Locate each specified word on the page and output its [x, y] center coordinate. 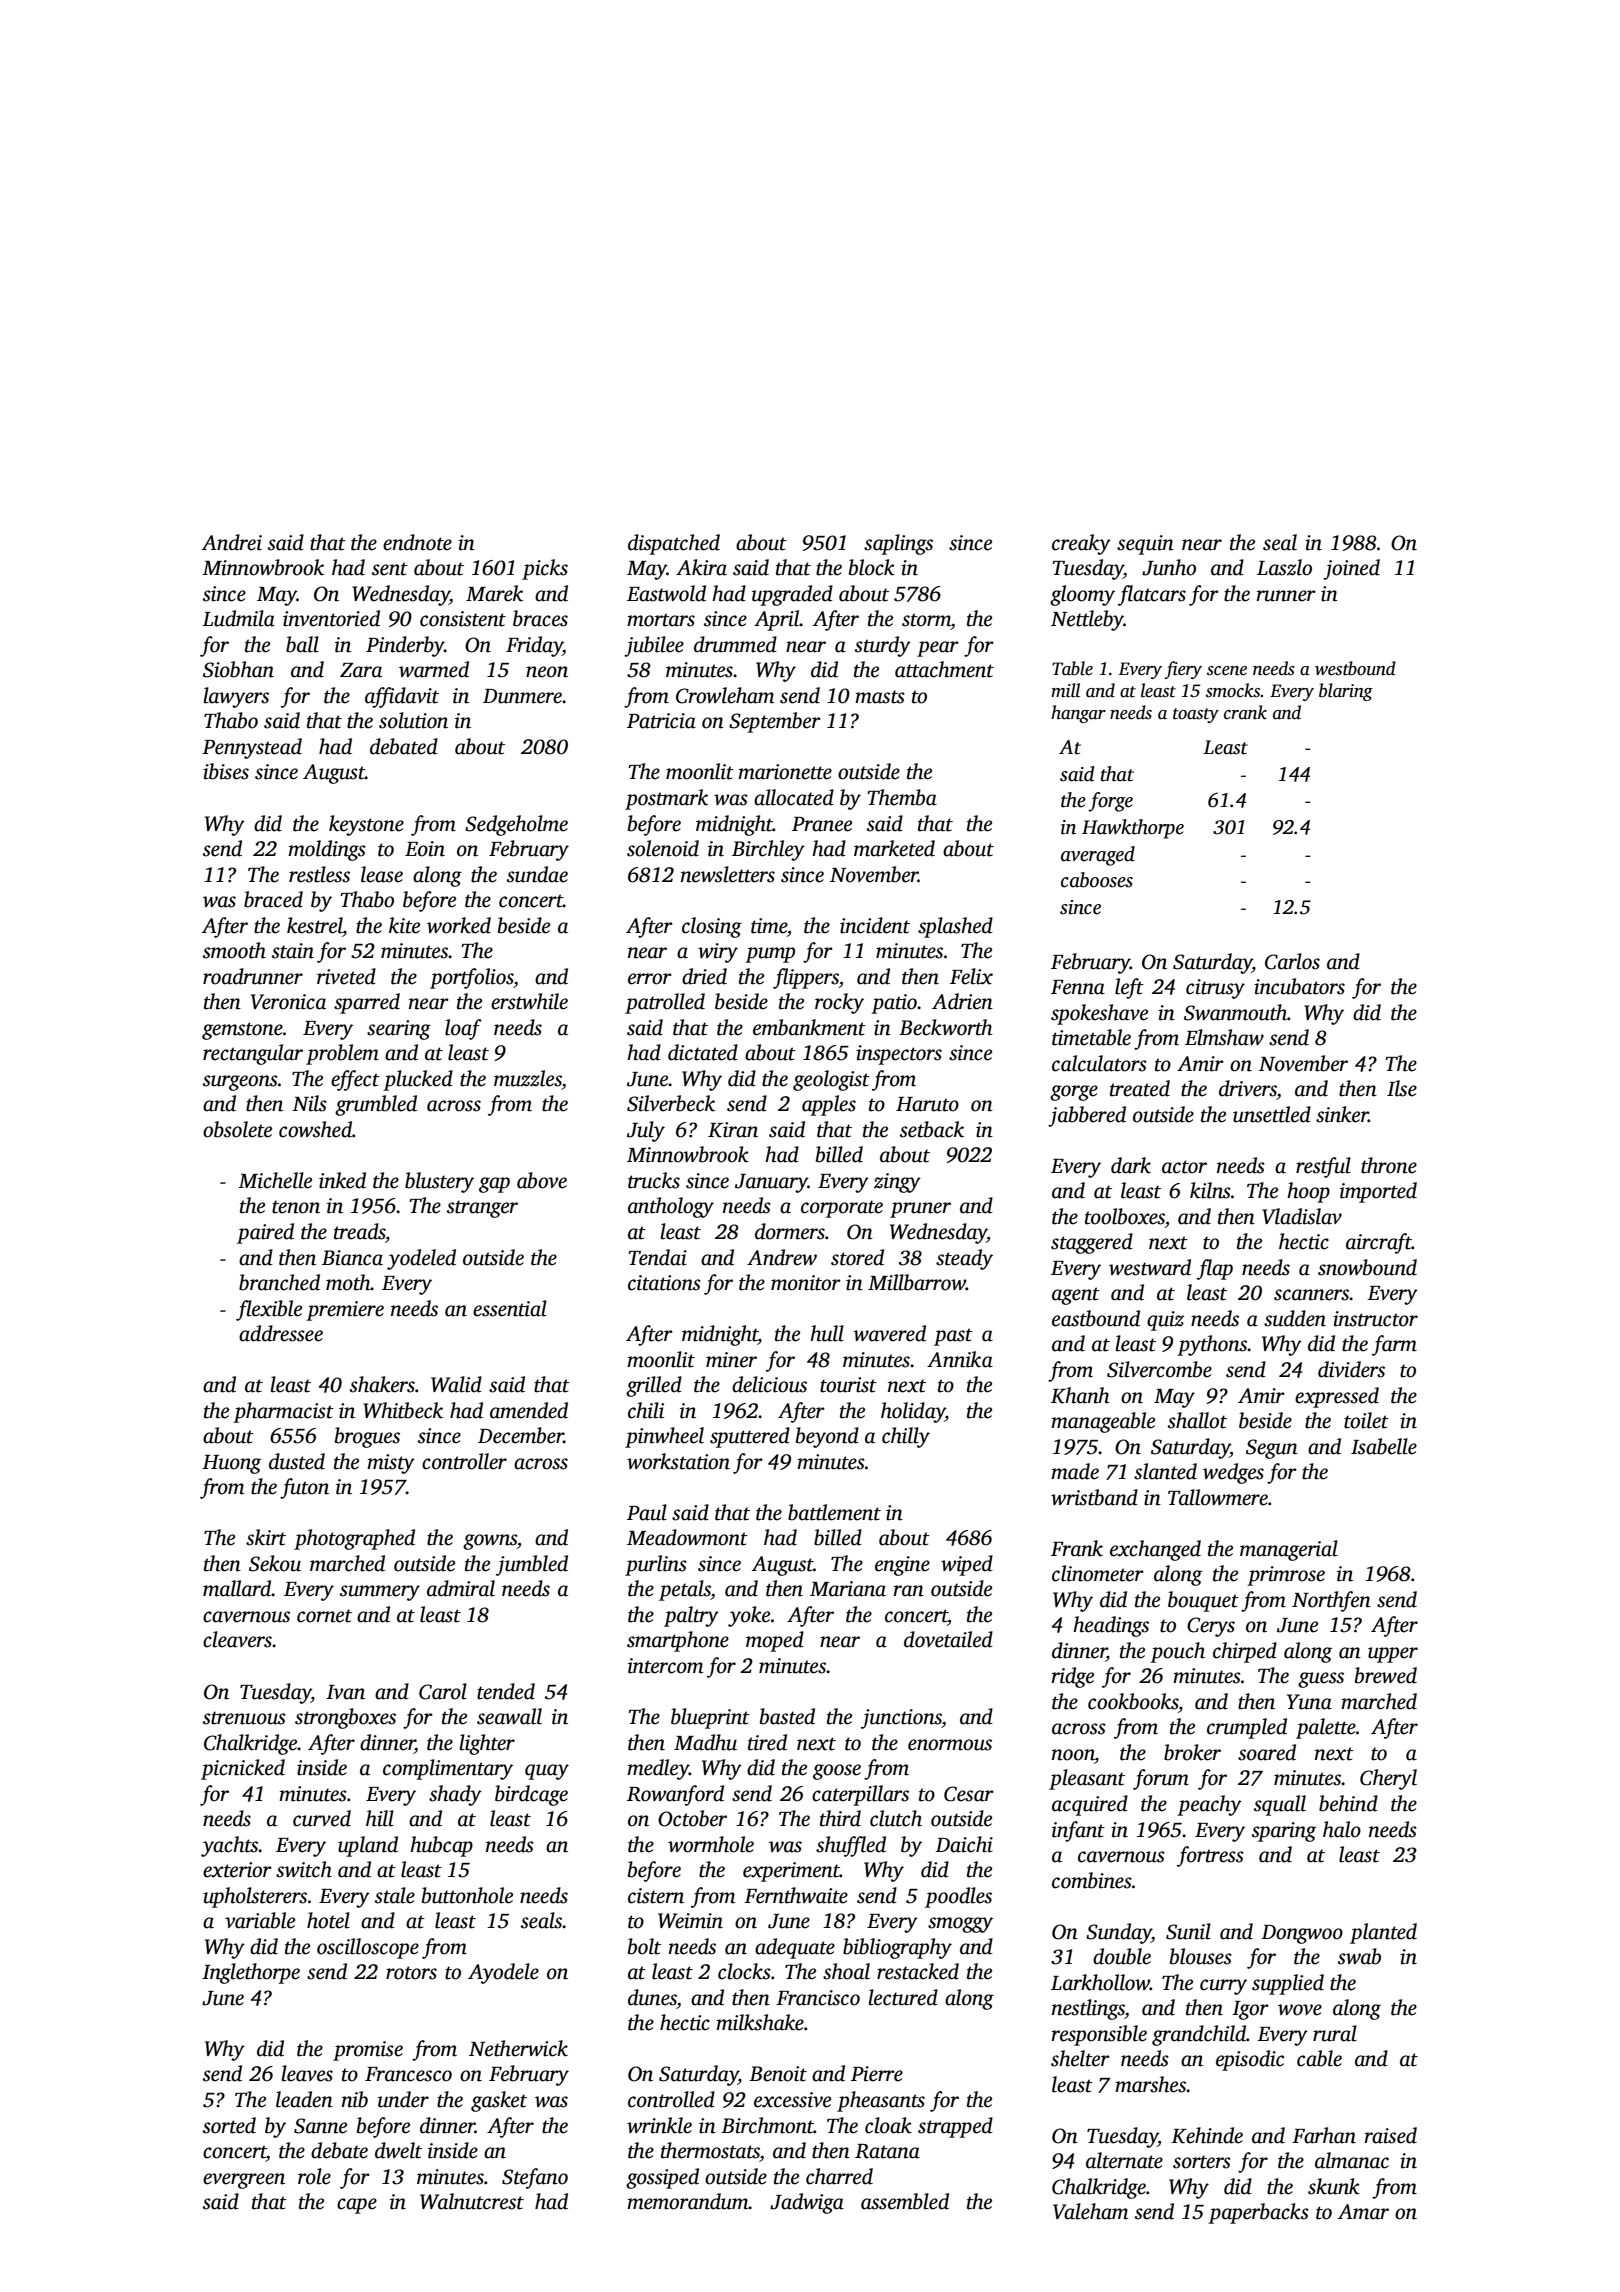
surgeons [240, 1083]
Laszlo [1284, 567]
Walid [456, 1384]
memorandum [688, 2201]
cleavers [237, 1639]
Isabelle [1384, 1446]
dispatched [674, 544]
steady [964, 1259]
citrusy [1215, 989]
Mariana [848, 1589]
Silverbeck [671, 1103]
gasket [499, 2101]
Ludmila [238, 618]
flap [1215, 1269]
